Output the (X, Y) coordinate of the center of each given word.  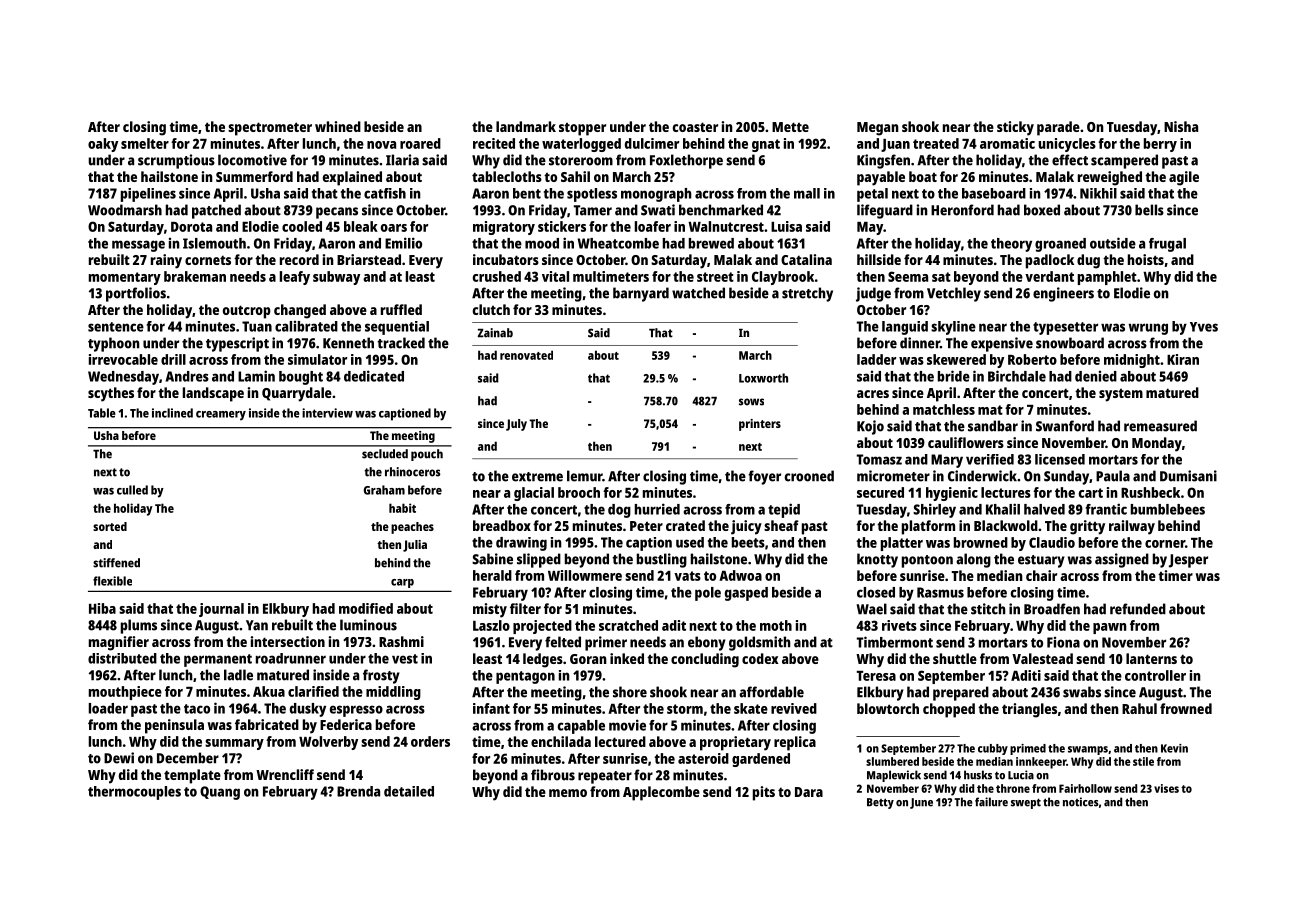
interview (327, 413)
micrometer (893, 476)
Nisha (1181, 126)
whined (338, 126)
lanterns (1151, 658)
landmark (526, 126)
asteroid (703, 758)
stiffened (116, 563)
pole (708, 594)
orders (430, 741)
